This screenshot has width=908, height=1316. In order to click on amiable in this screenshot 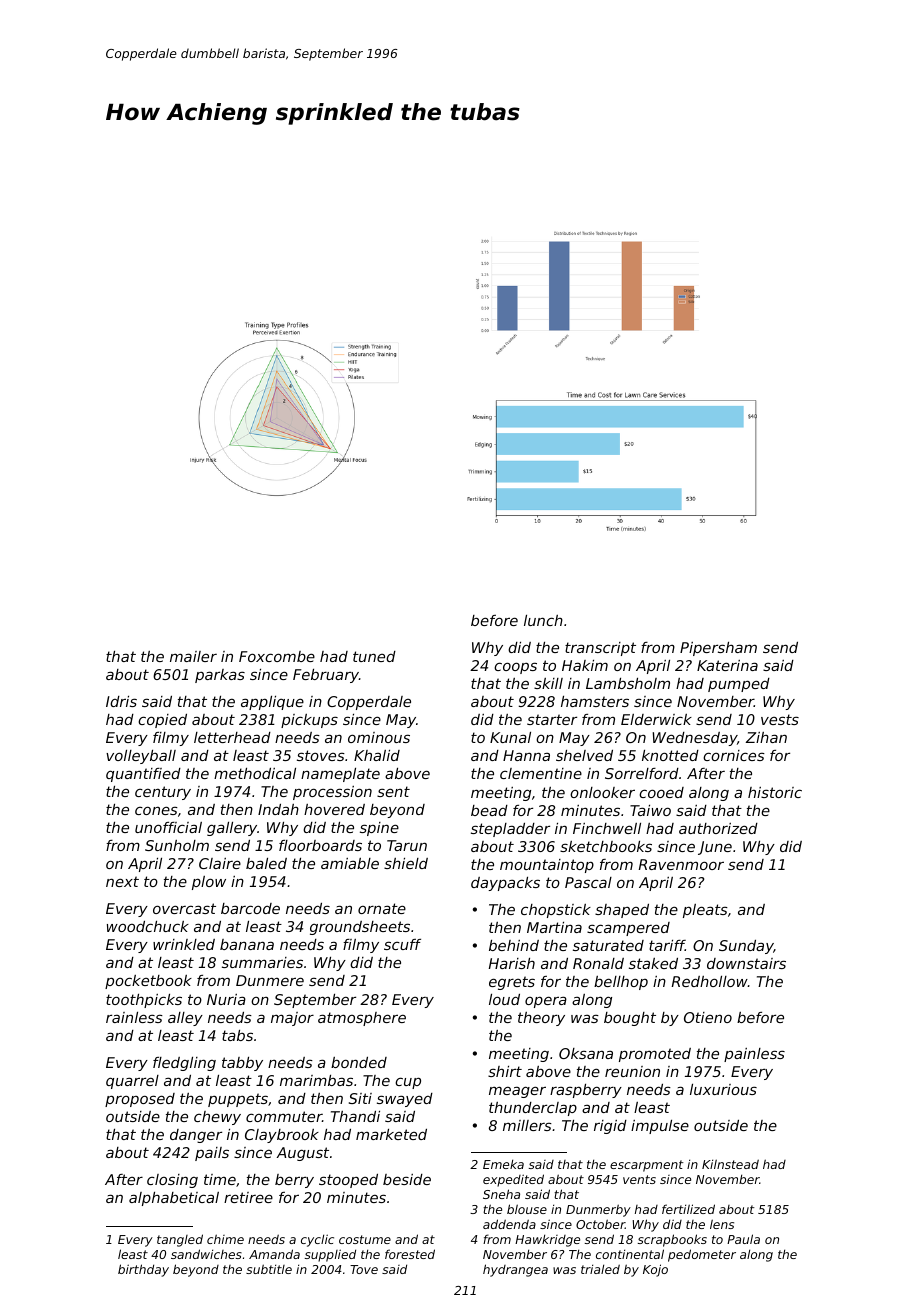, I will do `click(350, 863)`.
